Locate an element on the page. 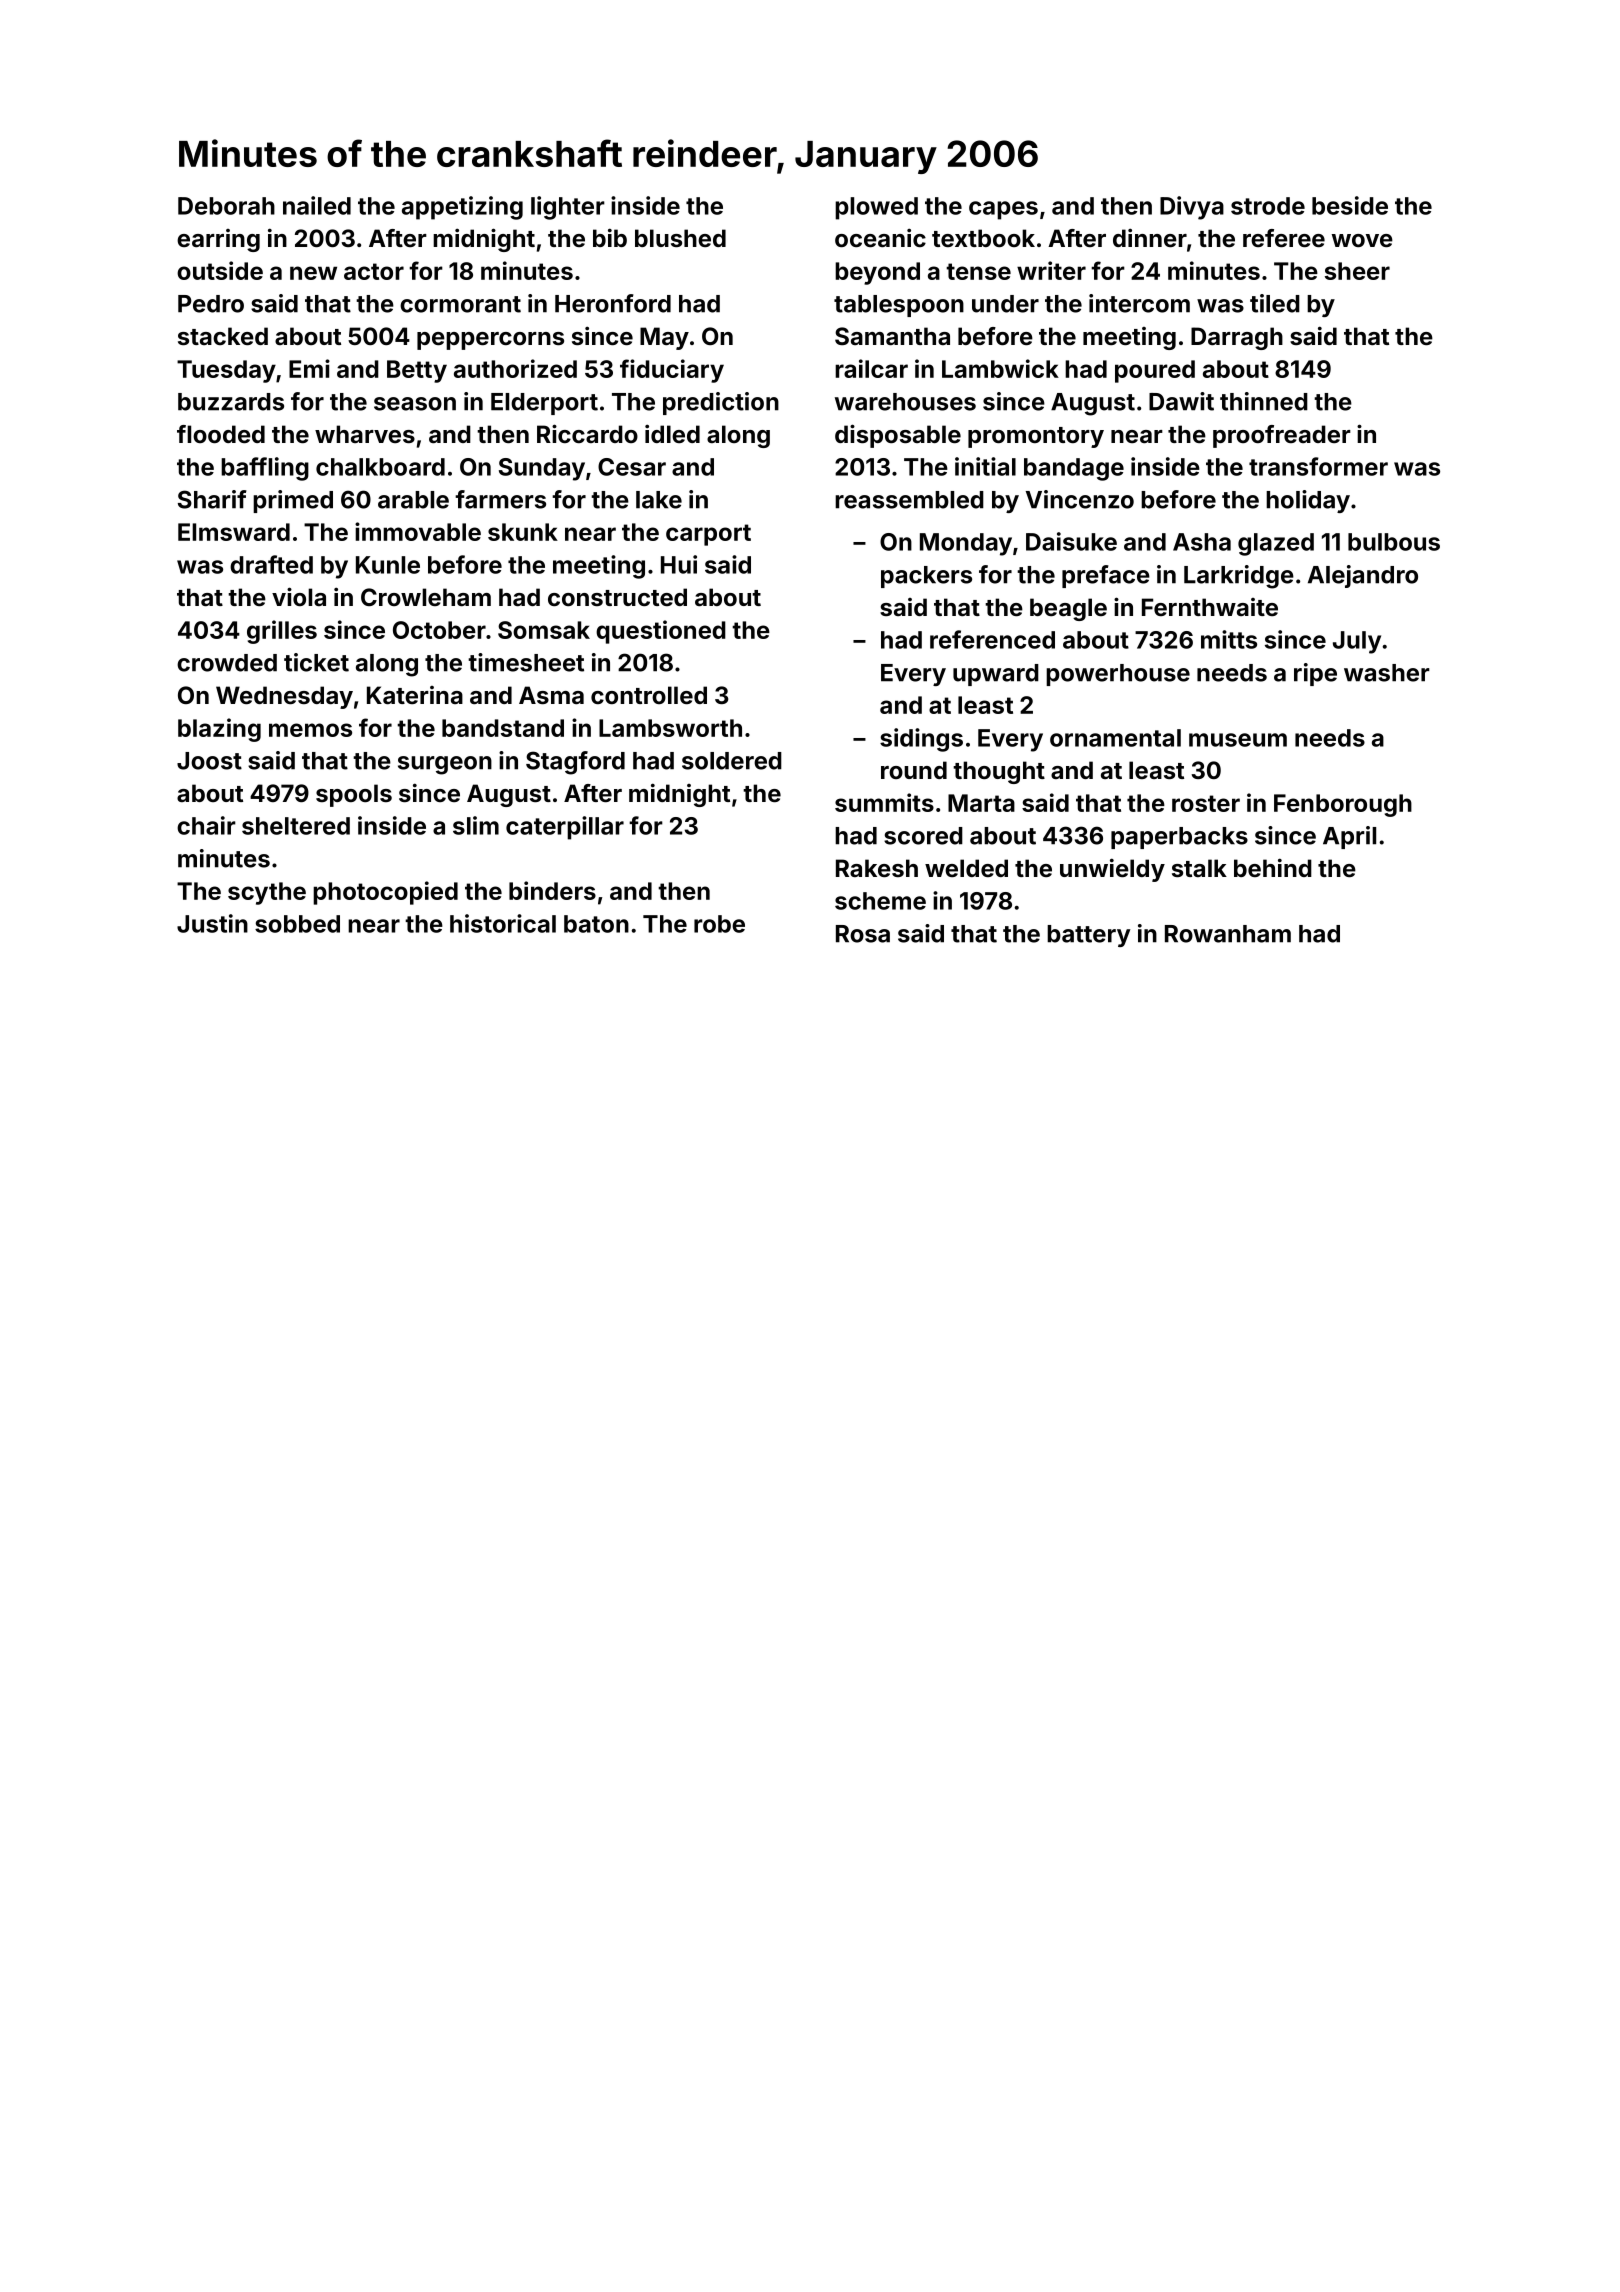  Fenborough is located at coordinates (1343, 805).
